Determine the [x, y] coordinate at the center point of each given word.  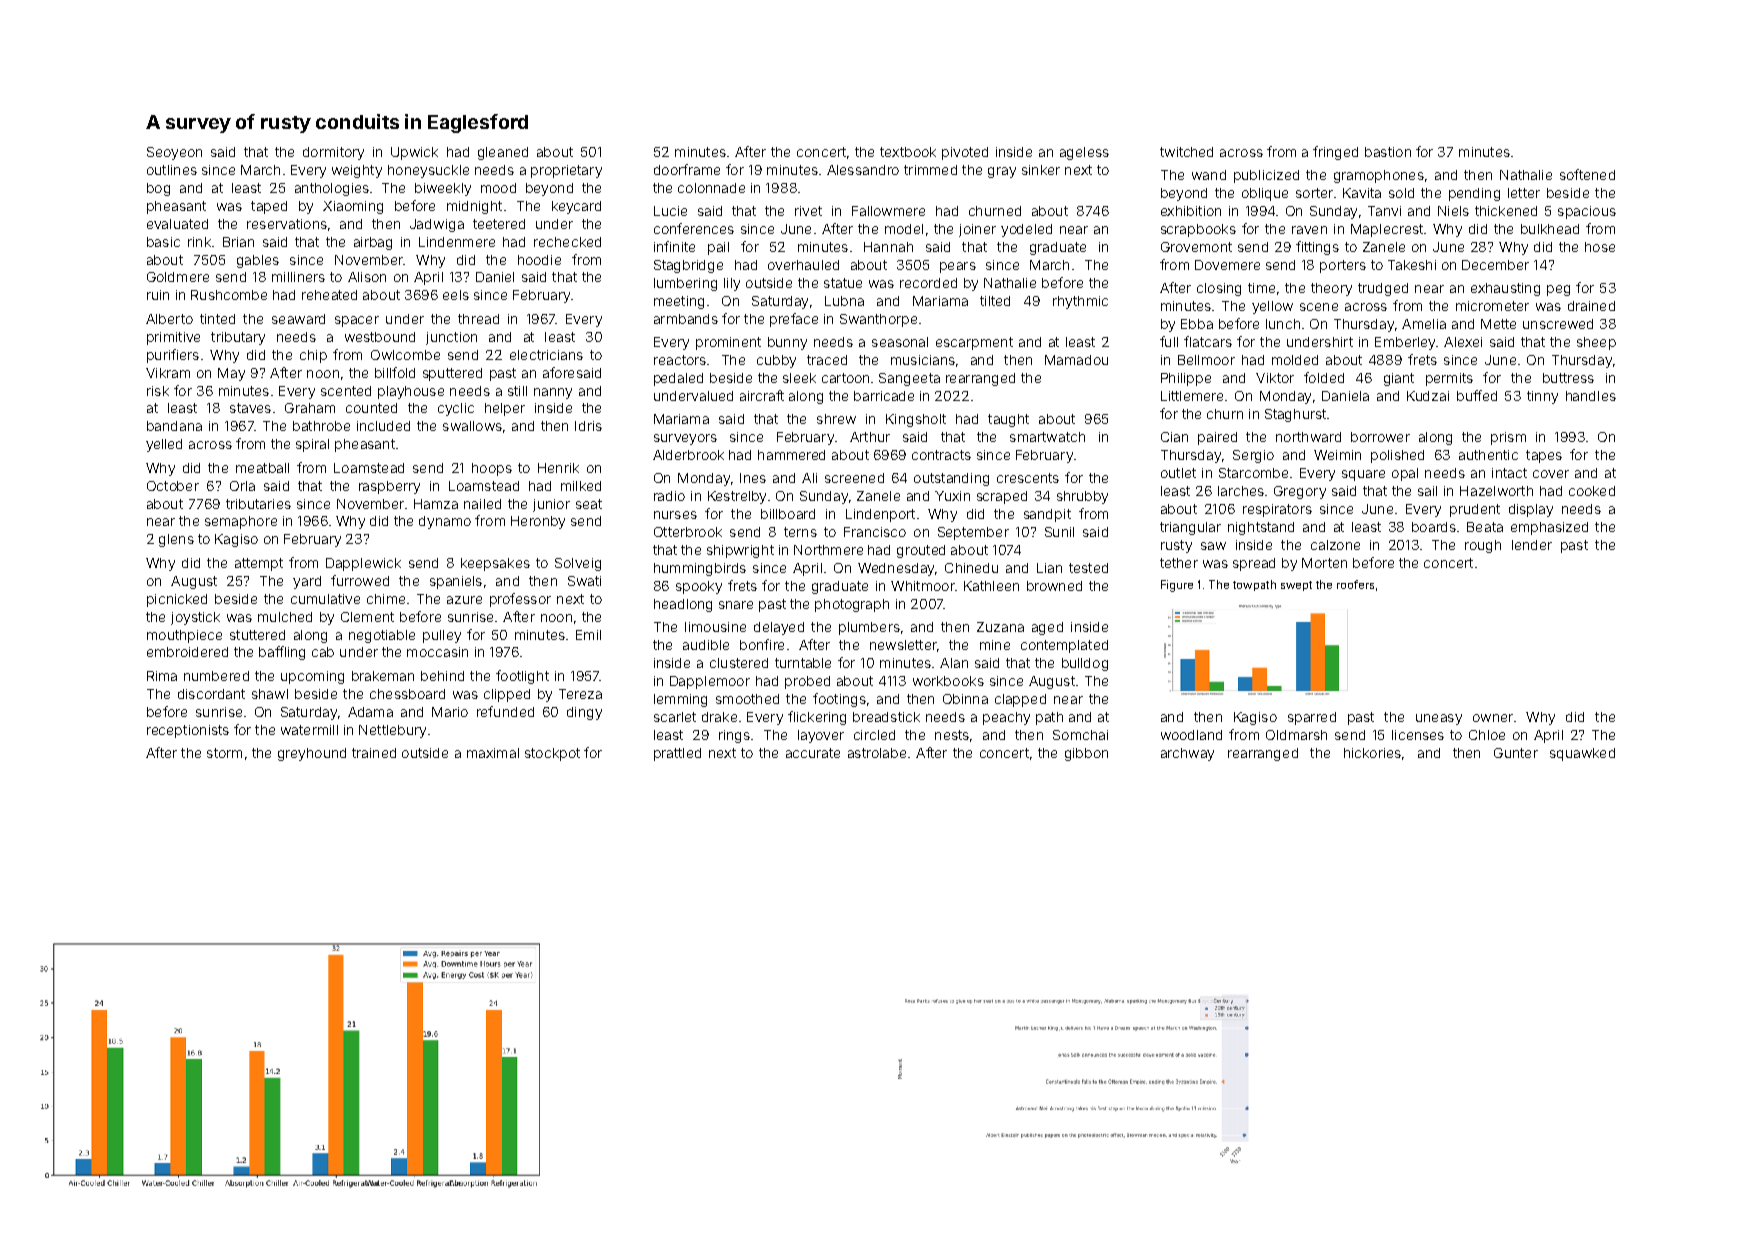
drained [1591, 306]
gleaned [503, 153]
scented [346, 391]
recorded [928, 283]
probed [807, 682]
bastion [1388, 152]
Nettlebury [392, 731]
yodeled [1026, 230]
